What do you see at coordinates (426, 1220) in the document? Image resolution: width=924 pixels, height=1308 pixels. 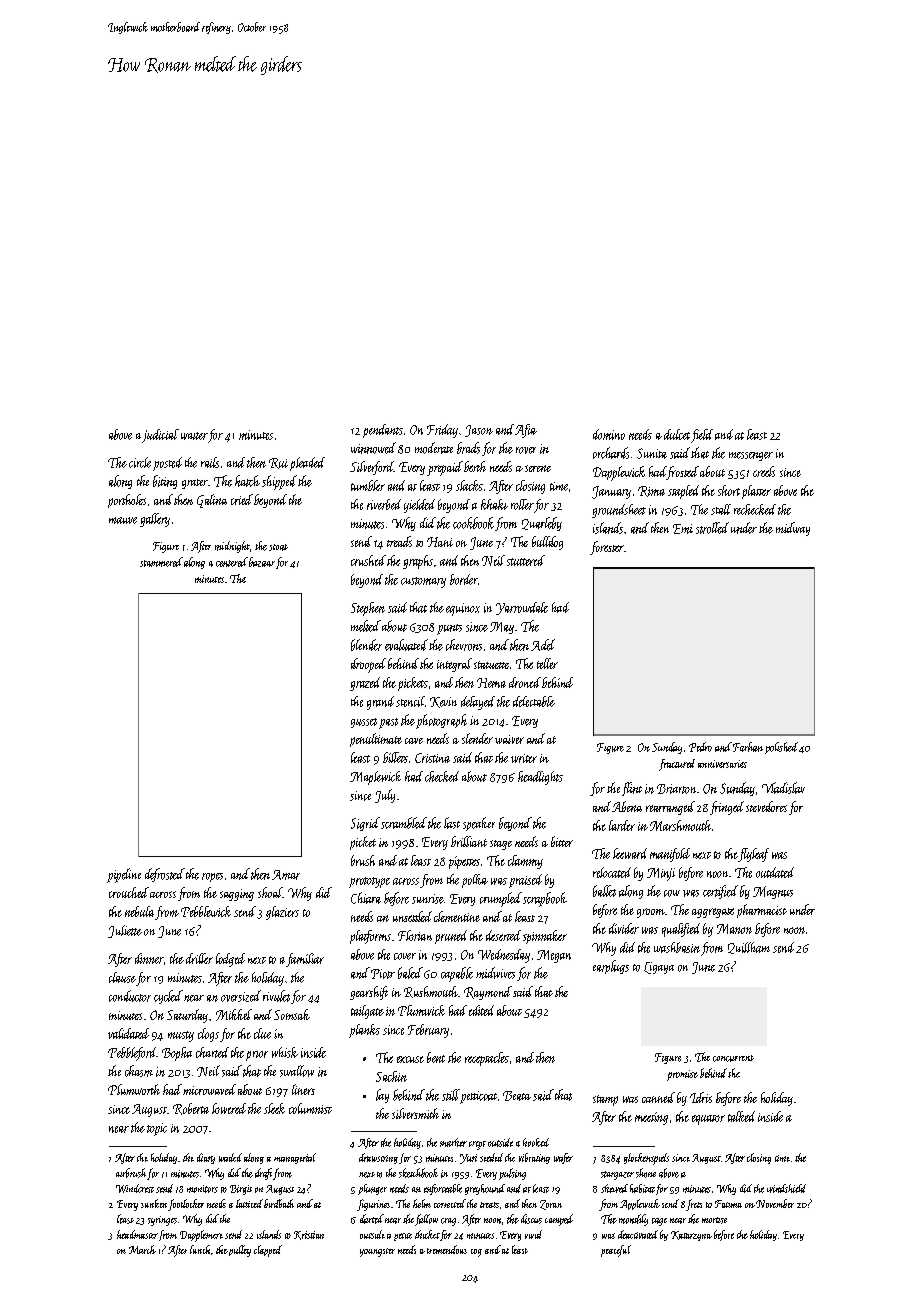 I see `fallow` at bounding box center [426, 1220].
